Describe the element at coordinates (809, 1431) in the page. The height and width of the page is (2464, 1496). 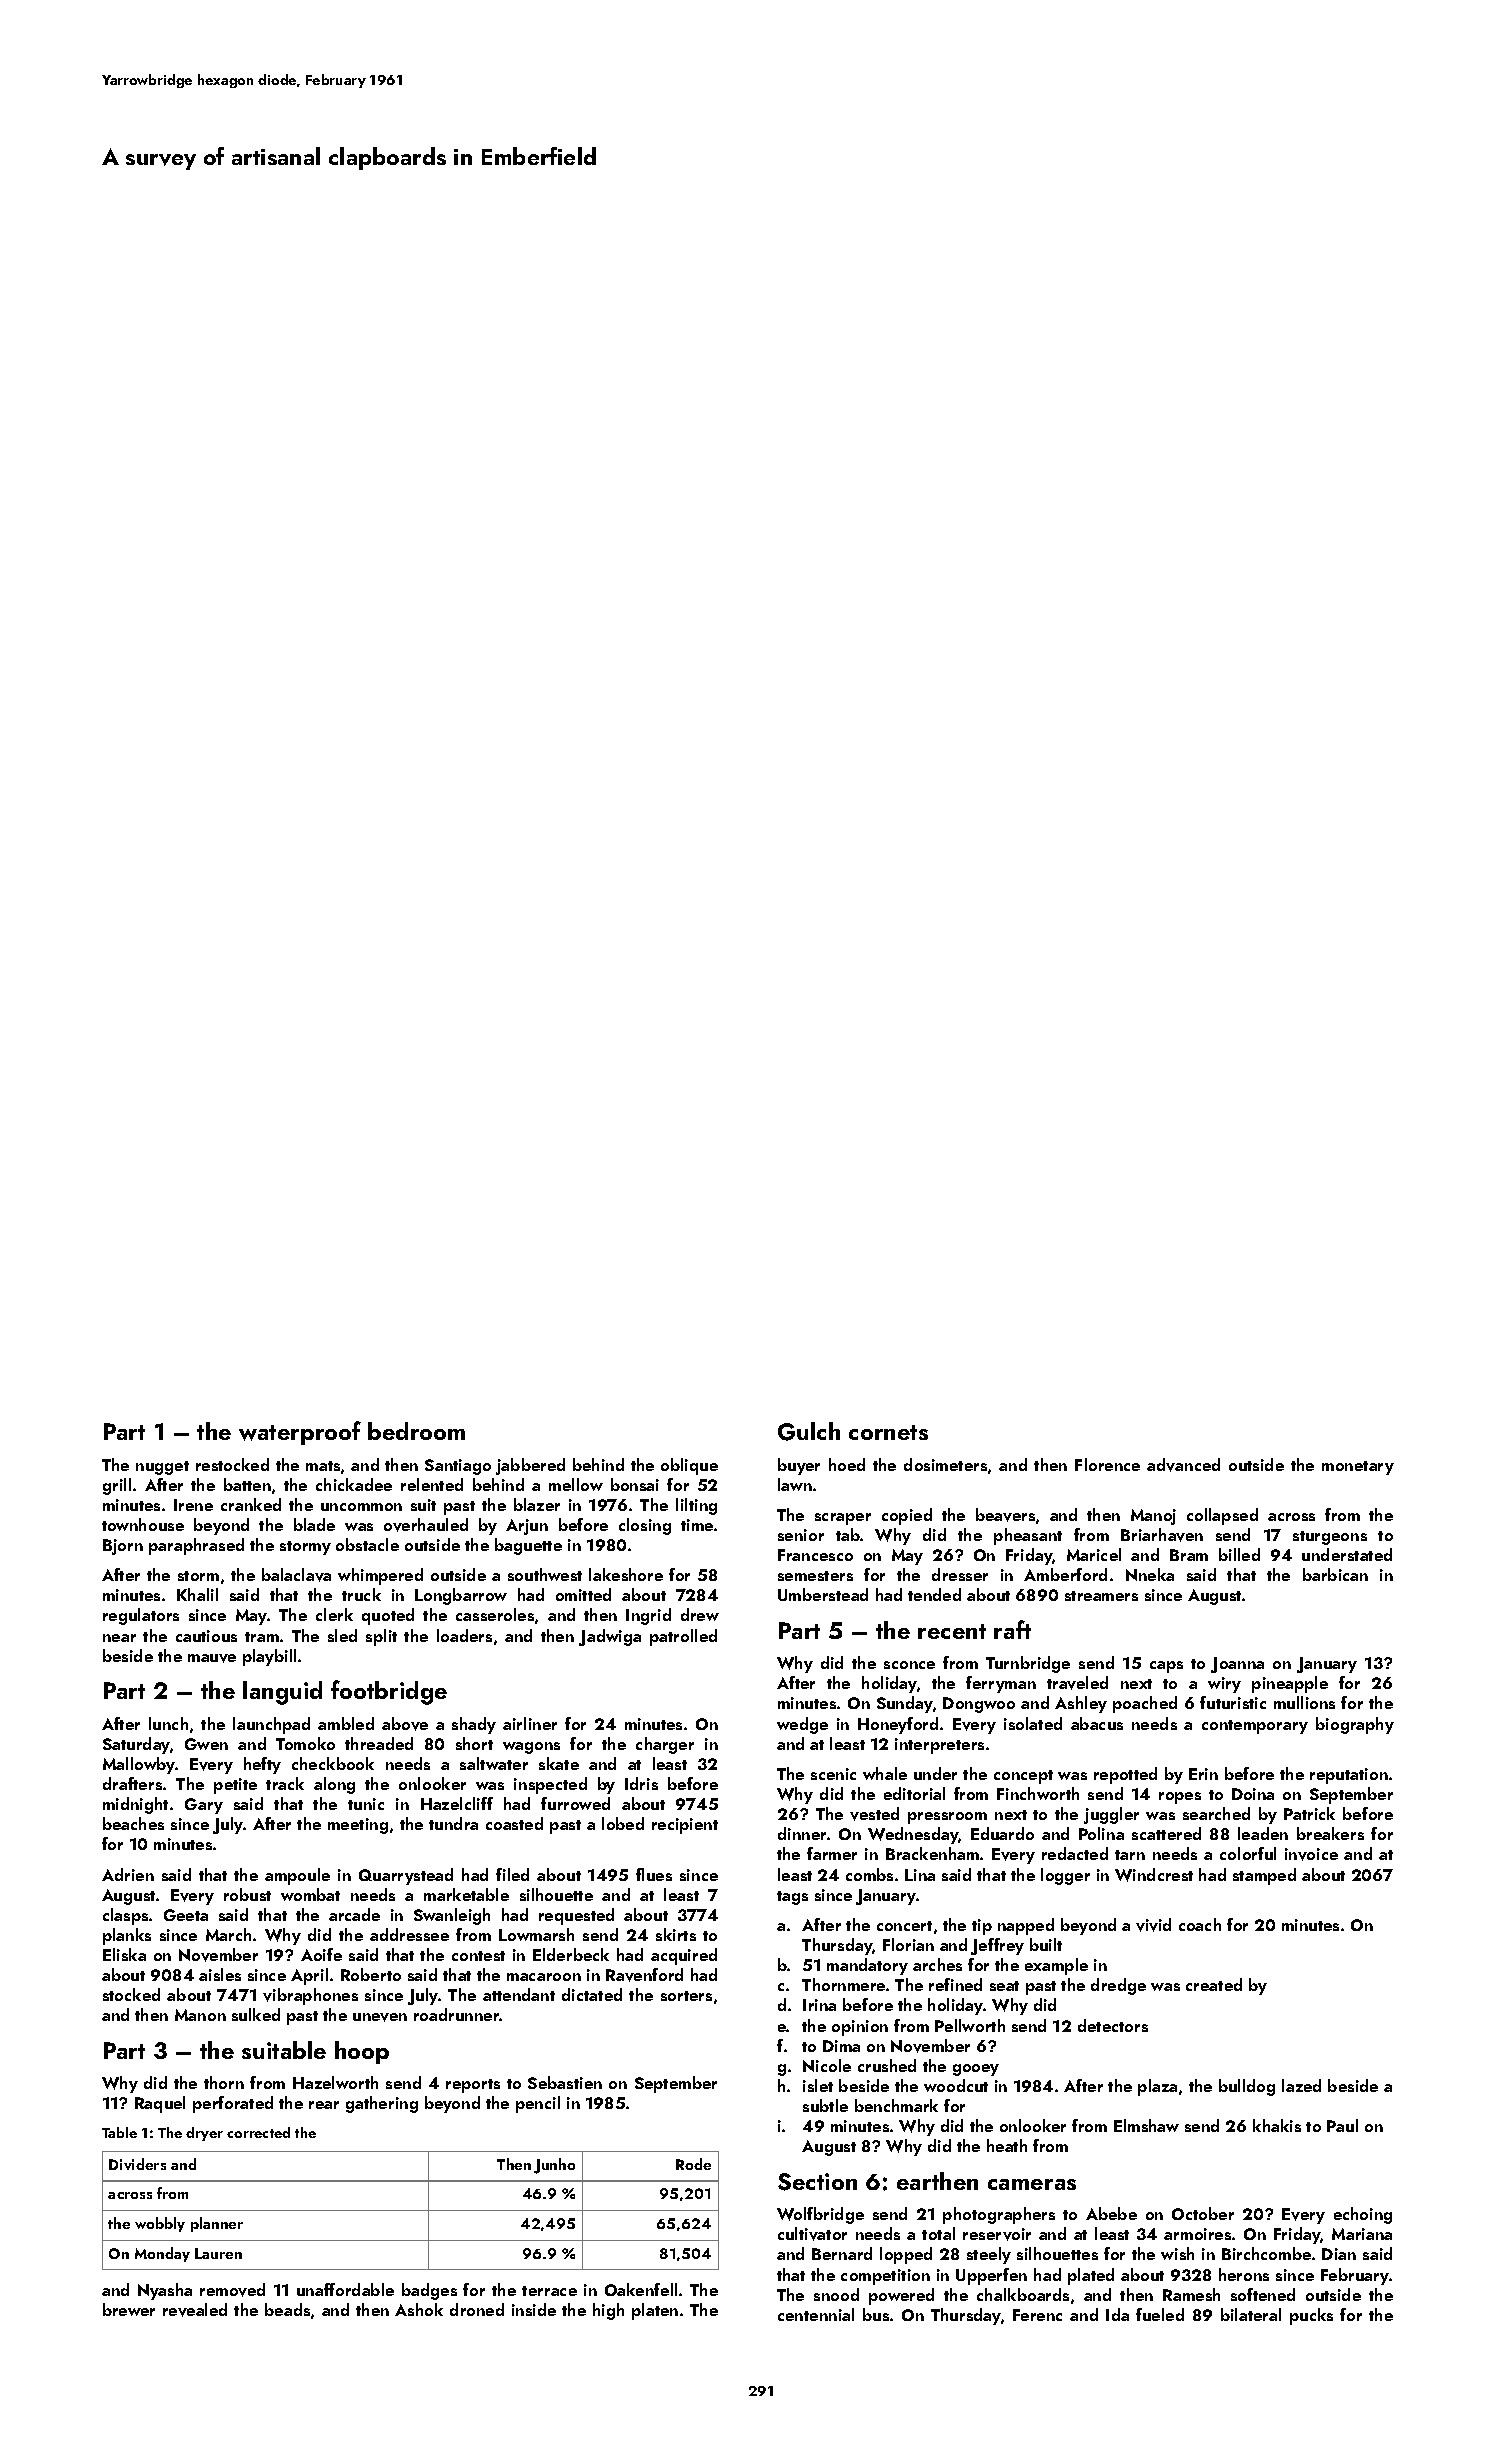
I see `Gulch` at that location.
